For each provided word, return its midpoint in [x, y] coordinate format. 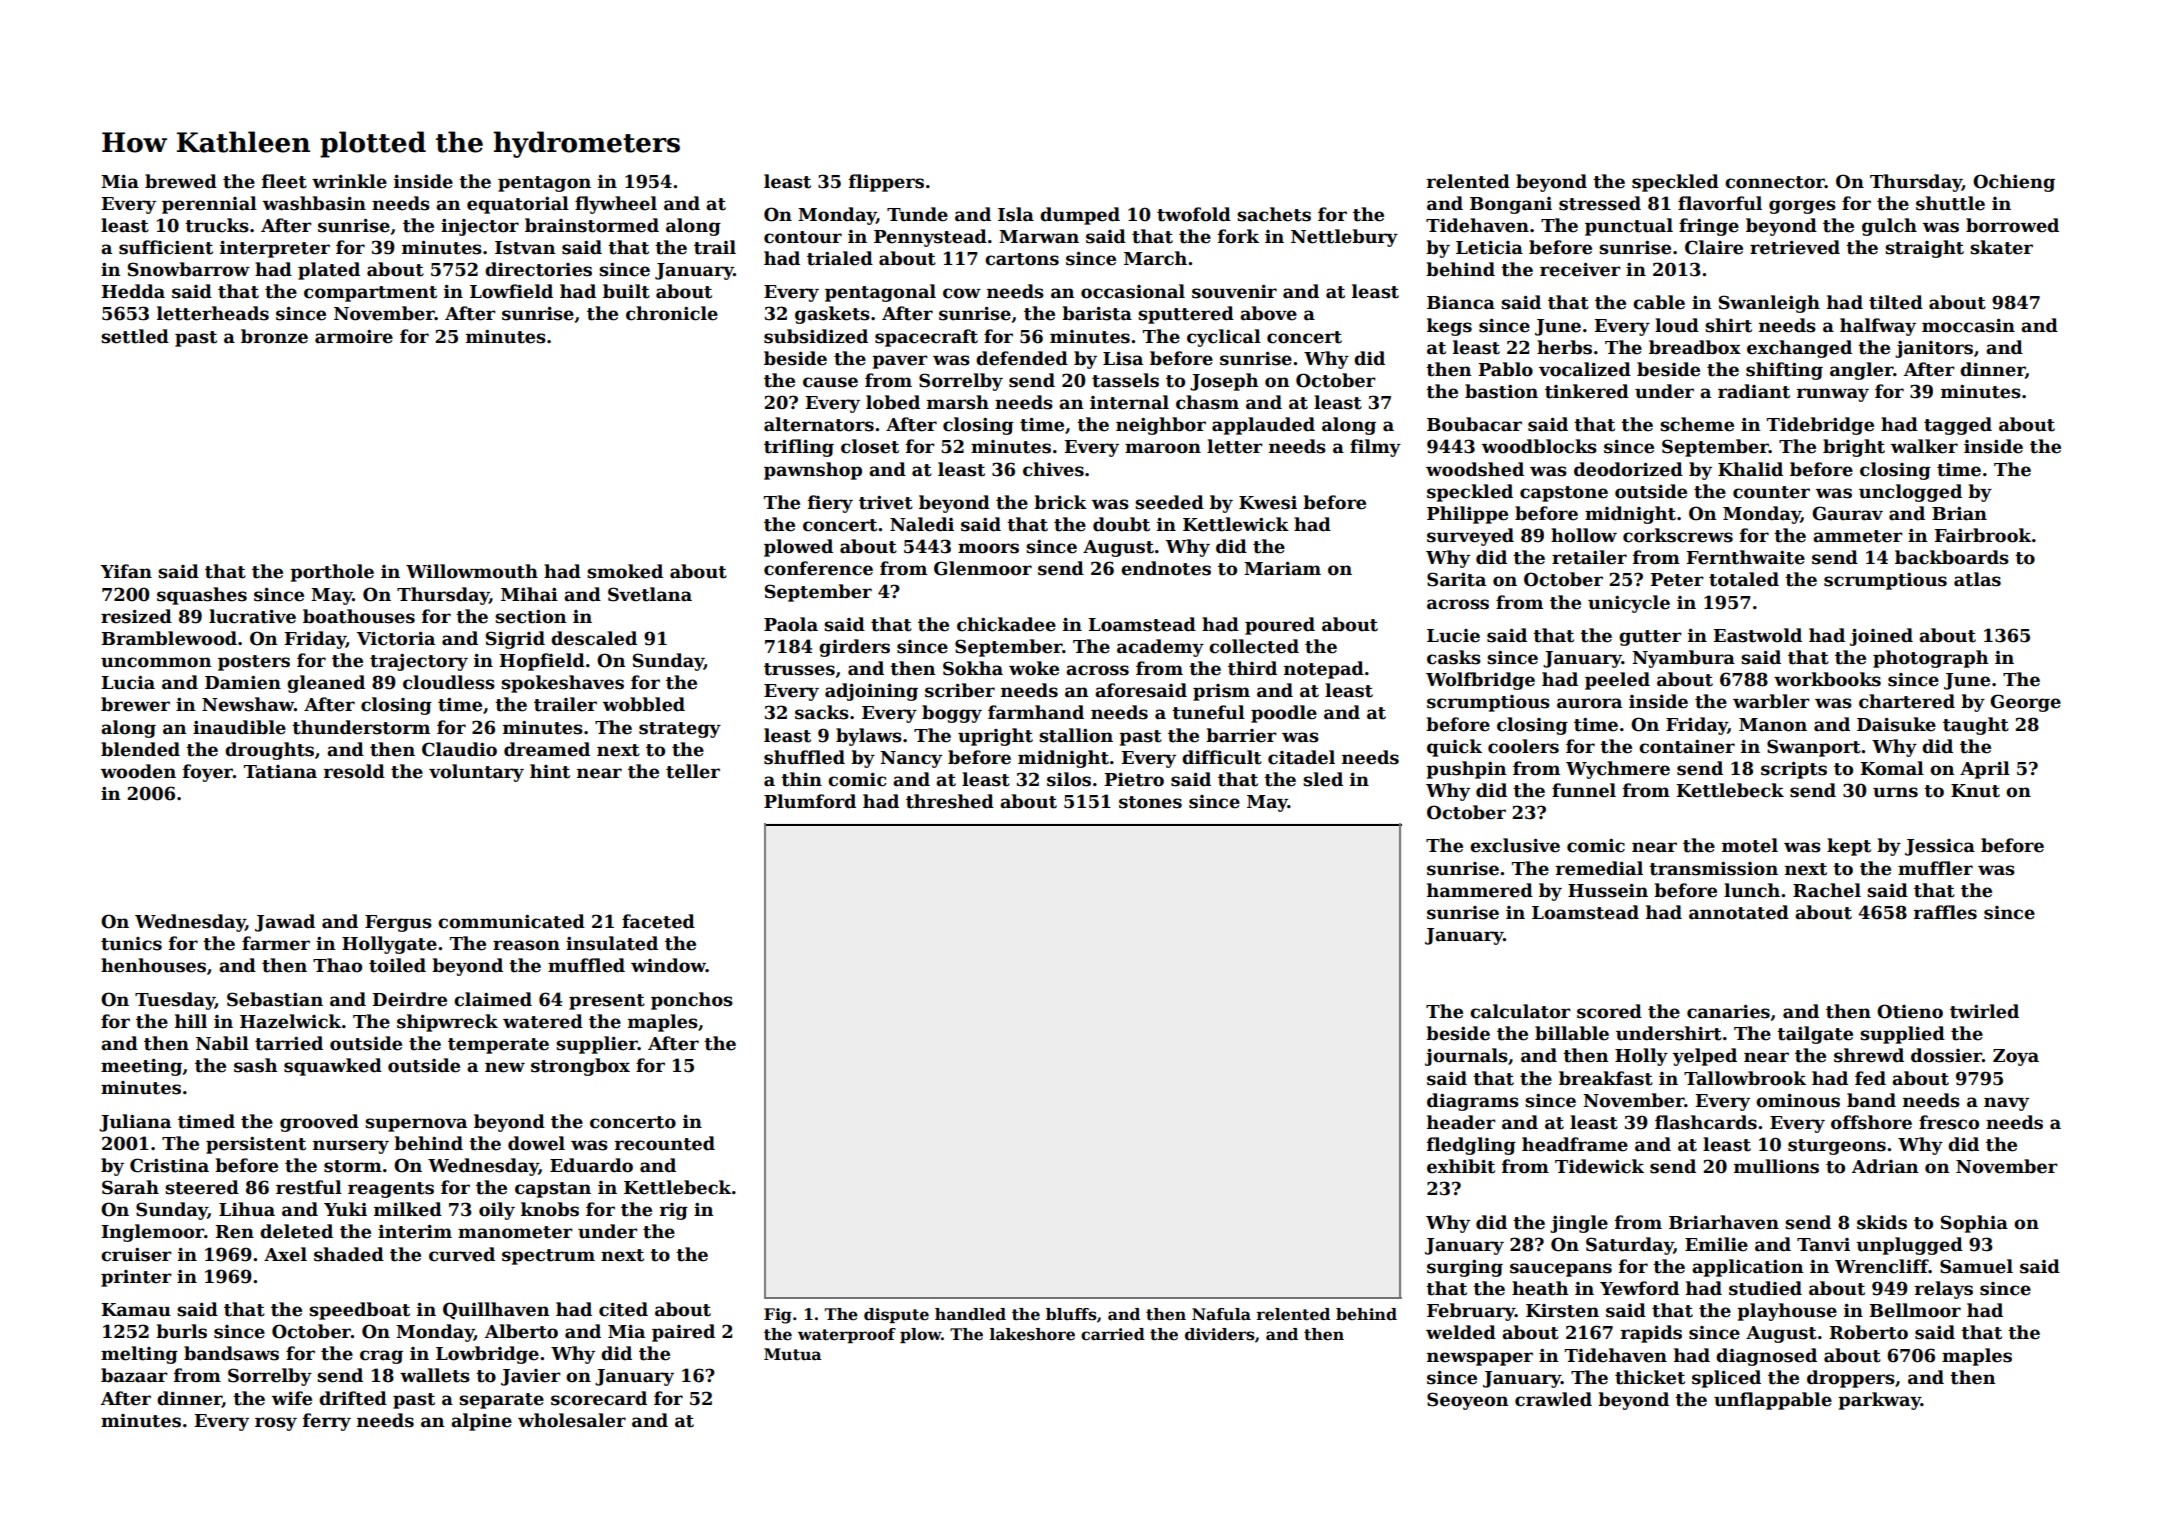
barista [1097, 313]
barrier [1241, 735]
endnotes [1166, 568]
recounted [665, 1143]
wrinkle [349, 181]
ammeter [1858, 536]
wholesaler [572, 1420]
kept [1849, 847]
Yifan [126, 571]
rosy [276, 1424]
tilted [1896, 302]
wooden [138, 771]
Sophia [1974, 1224]
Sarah [130, 1187]
